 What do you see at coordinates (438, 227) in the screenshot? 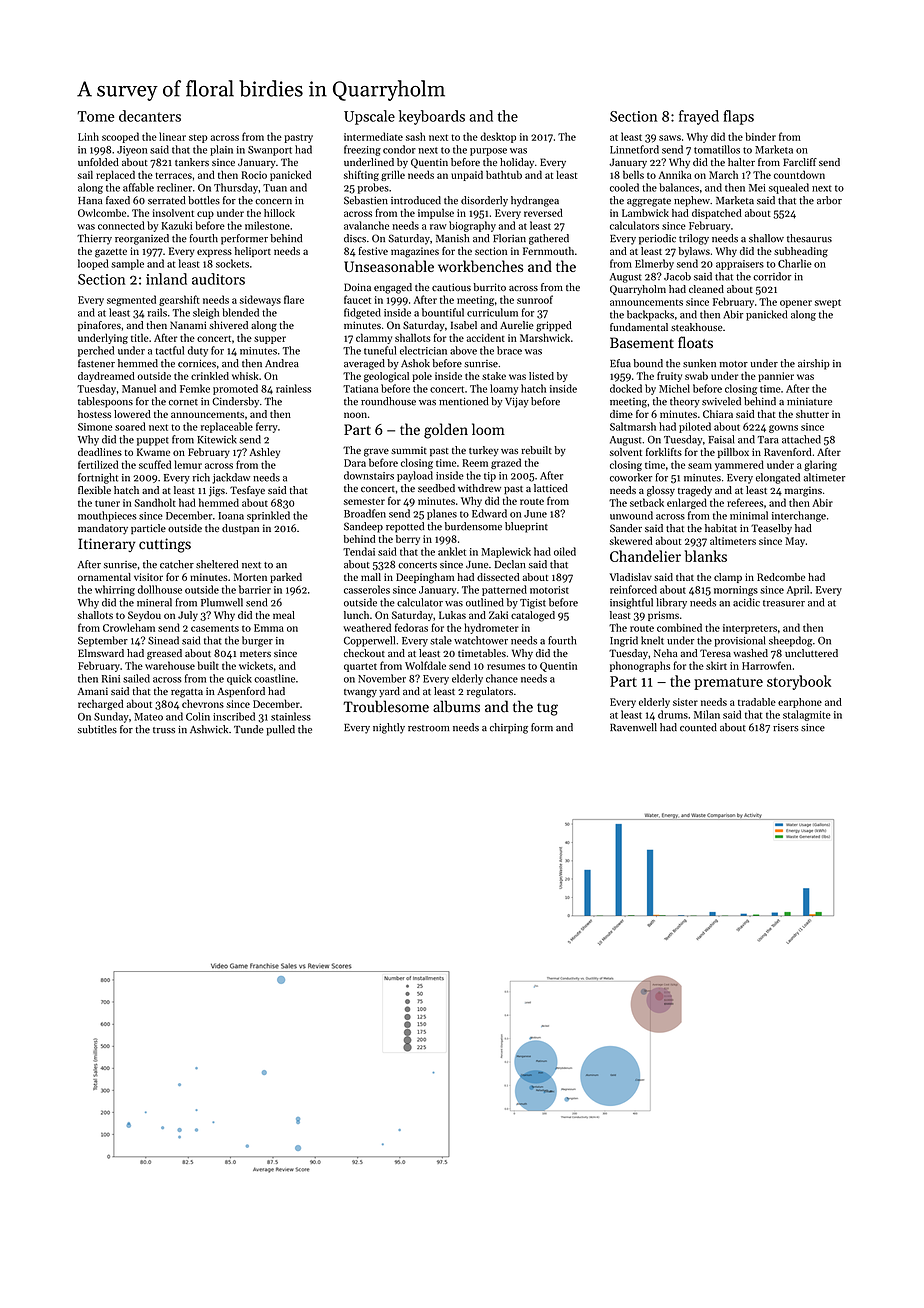
I see `raw` at bounding box center [438, 227].
